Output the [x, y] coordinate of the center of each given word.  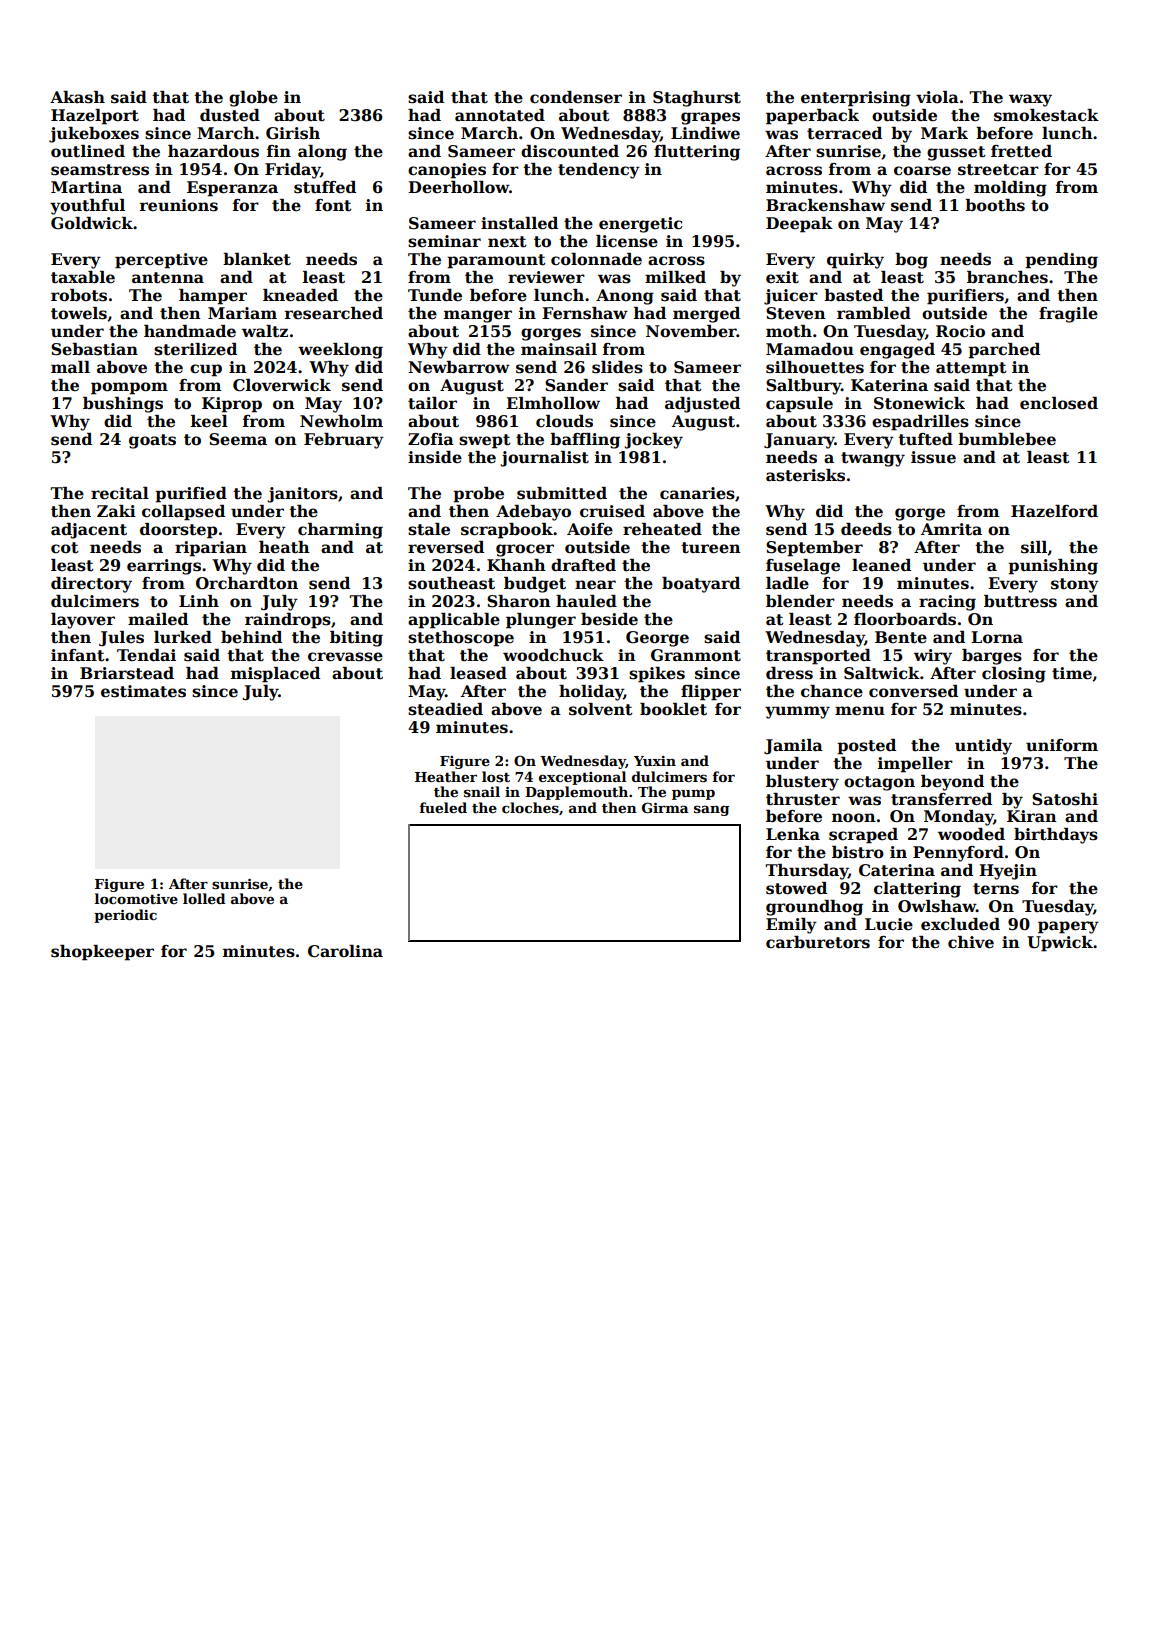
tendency [599, 171]
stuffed [325, 187]
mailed [158, 619]
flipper [711, 693]
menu [860, 711]
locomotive [136, 898]
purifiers [965, 297]
